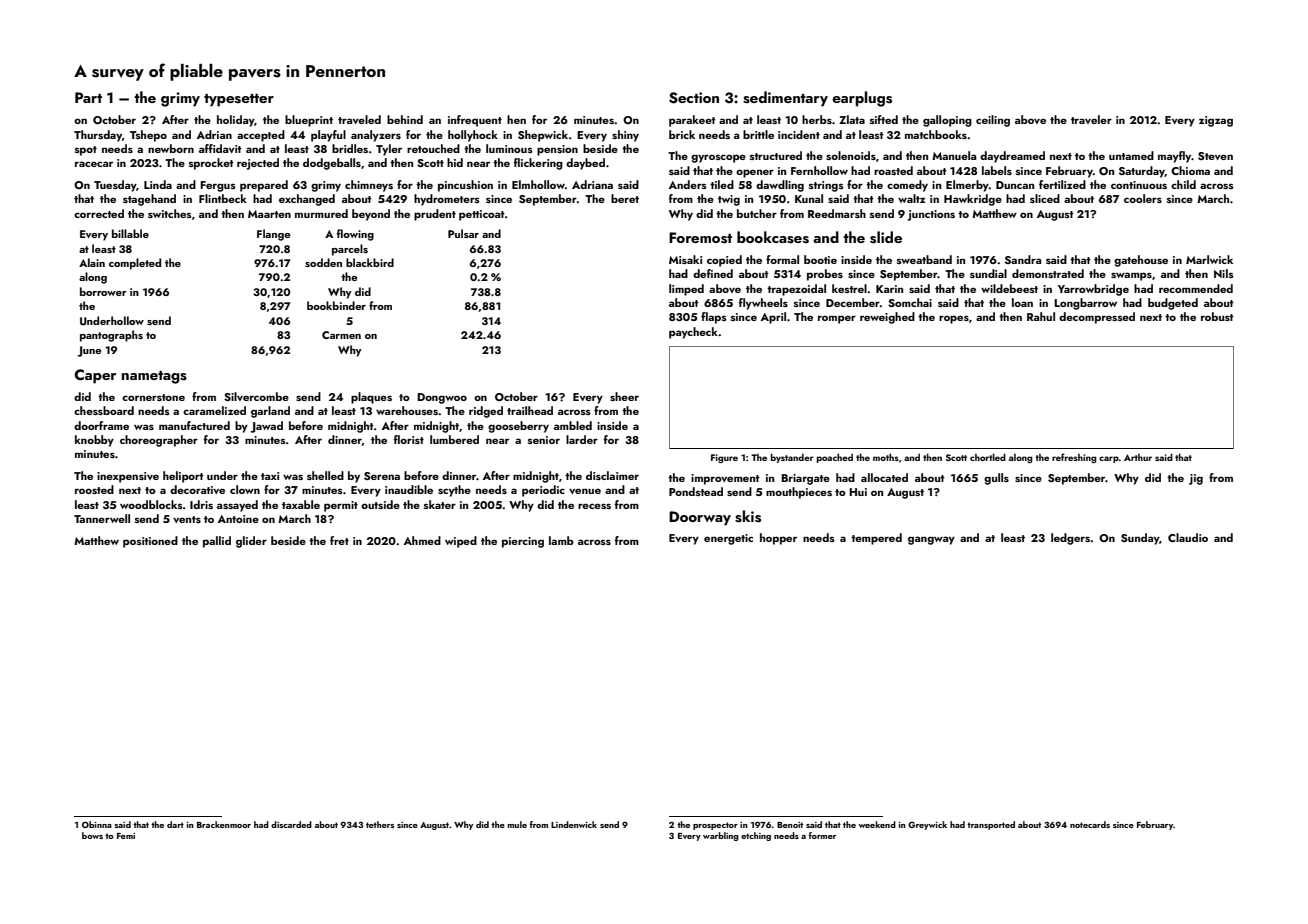  What do you see at coordinates (239, 100) in the page?
I see `typesetter` at bounding box center [239, 100].
